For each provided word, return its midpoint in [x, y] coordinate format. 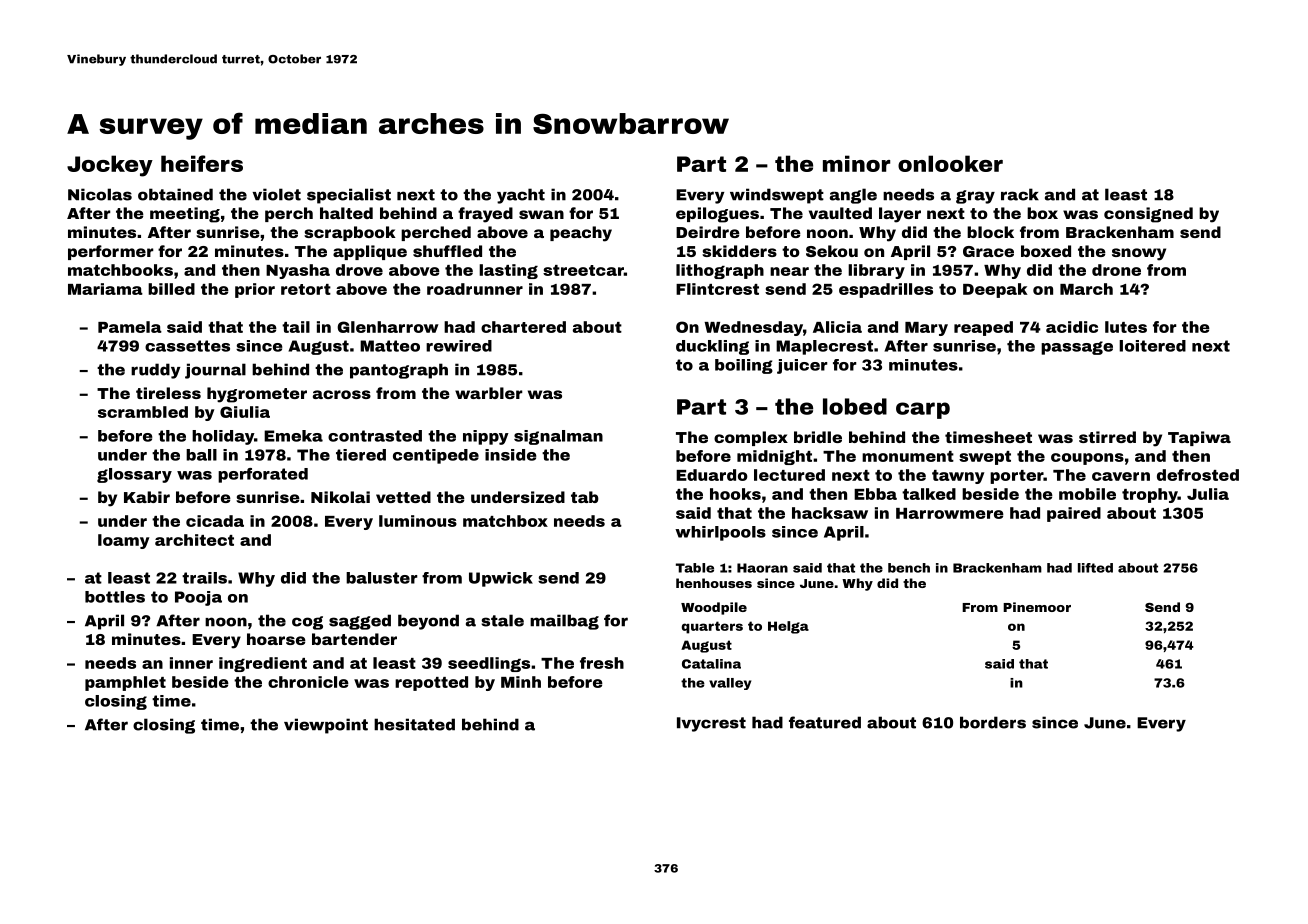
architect [194, 540]
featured [825, 722]
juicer [802, 366]
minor [856, 163]
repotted [431, 683]
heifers [202, 163]
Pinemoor [1037, 607]
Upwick [501, 579]
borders [993, 722]
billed [171, 289]
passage [1077, 348]
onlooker [950, 163]
